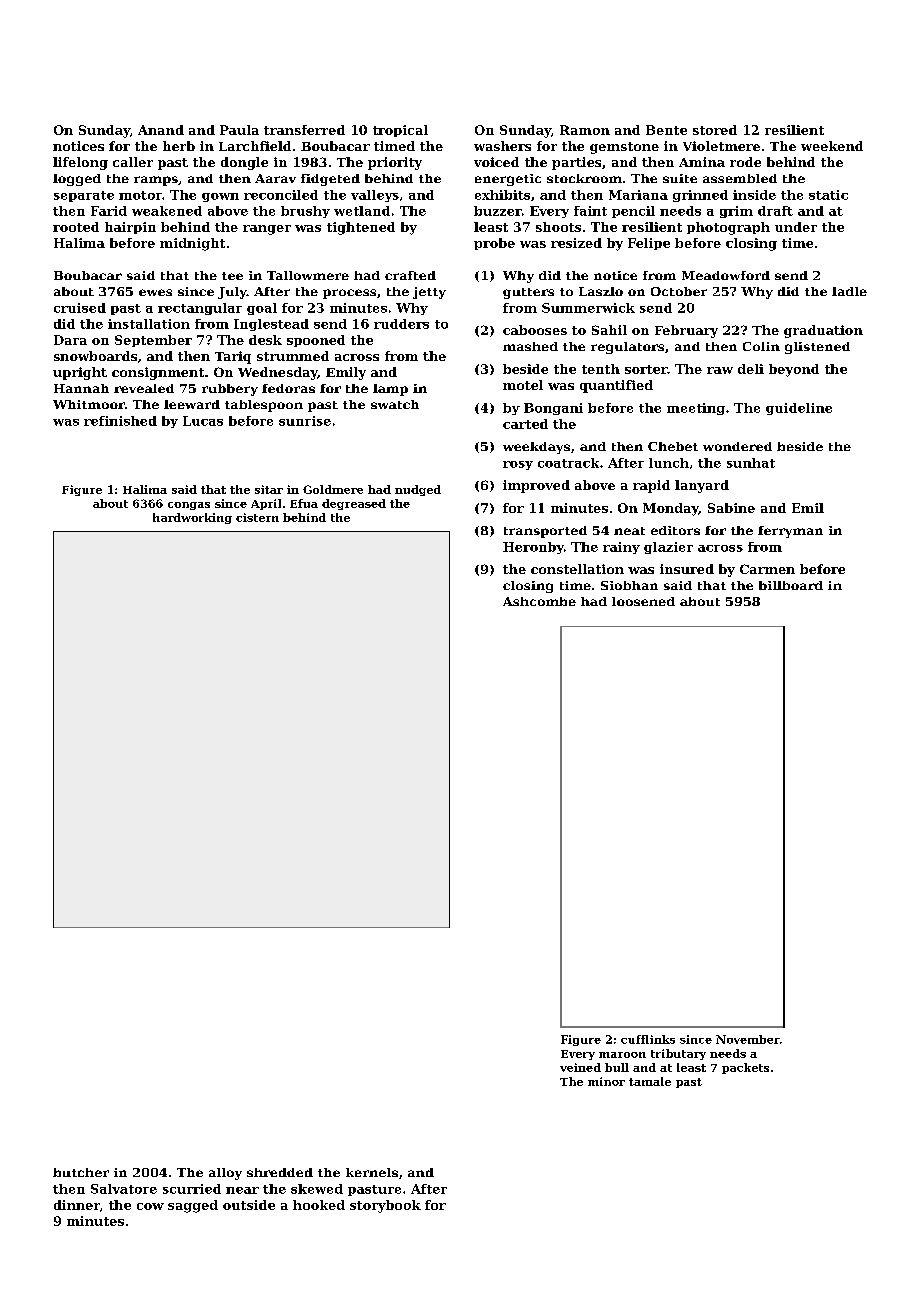  I want to click on Meadowford, so click(726, 275).
